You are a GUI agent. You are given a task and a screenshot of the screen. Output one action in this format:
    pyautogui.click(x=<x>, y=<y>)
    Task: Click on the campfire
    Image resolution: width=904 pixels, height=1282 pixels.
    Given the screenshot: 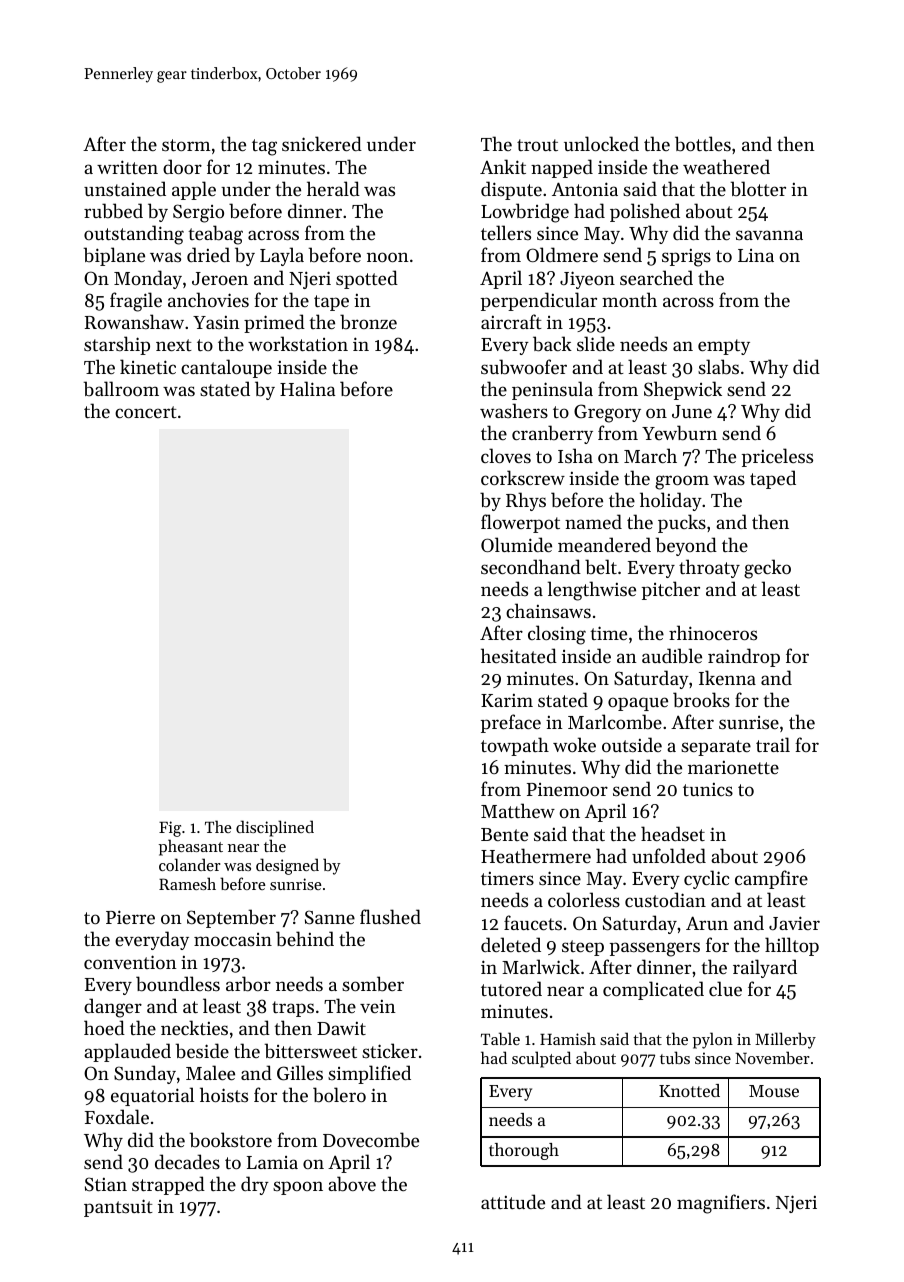 What is the action you would take?
    pyautogui.click(x=771, y=879)
